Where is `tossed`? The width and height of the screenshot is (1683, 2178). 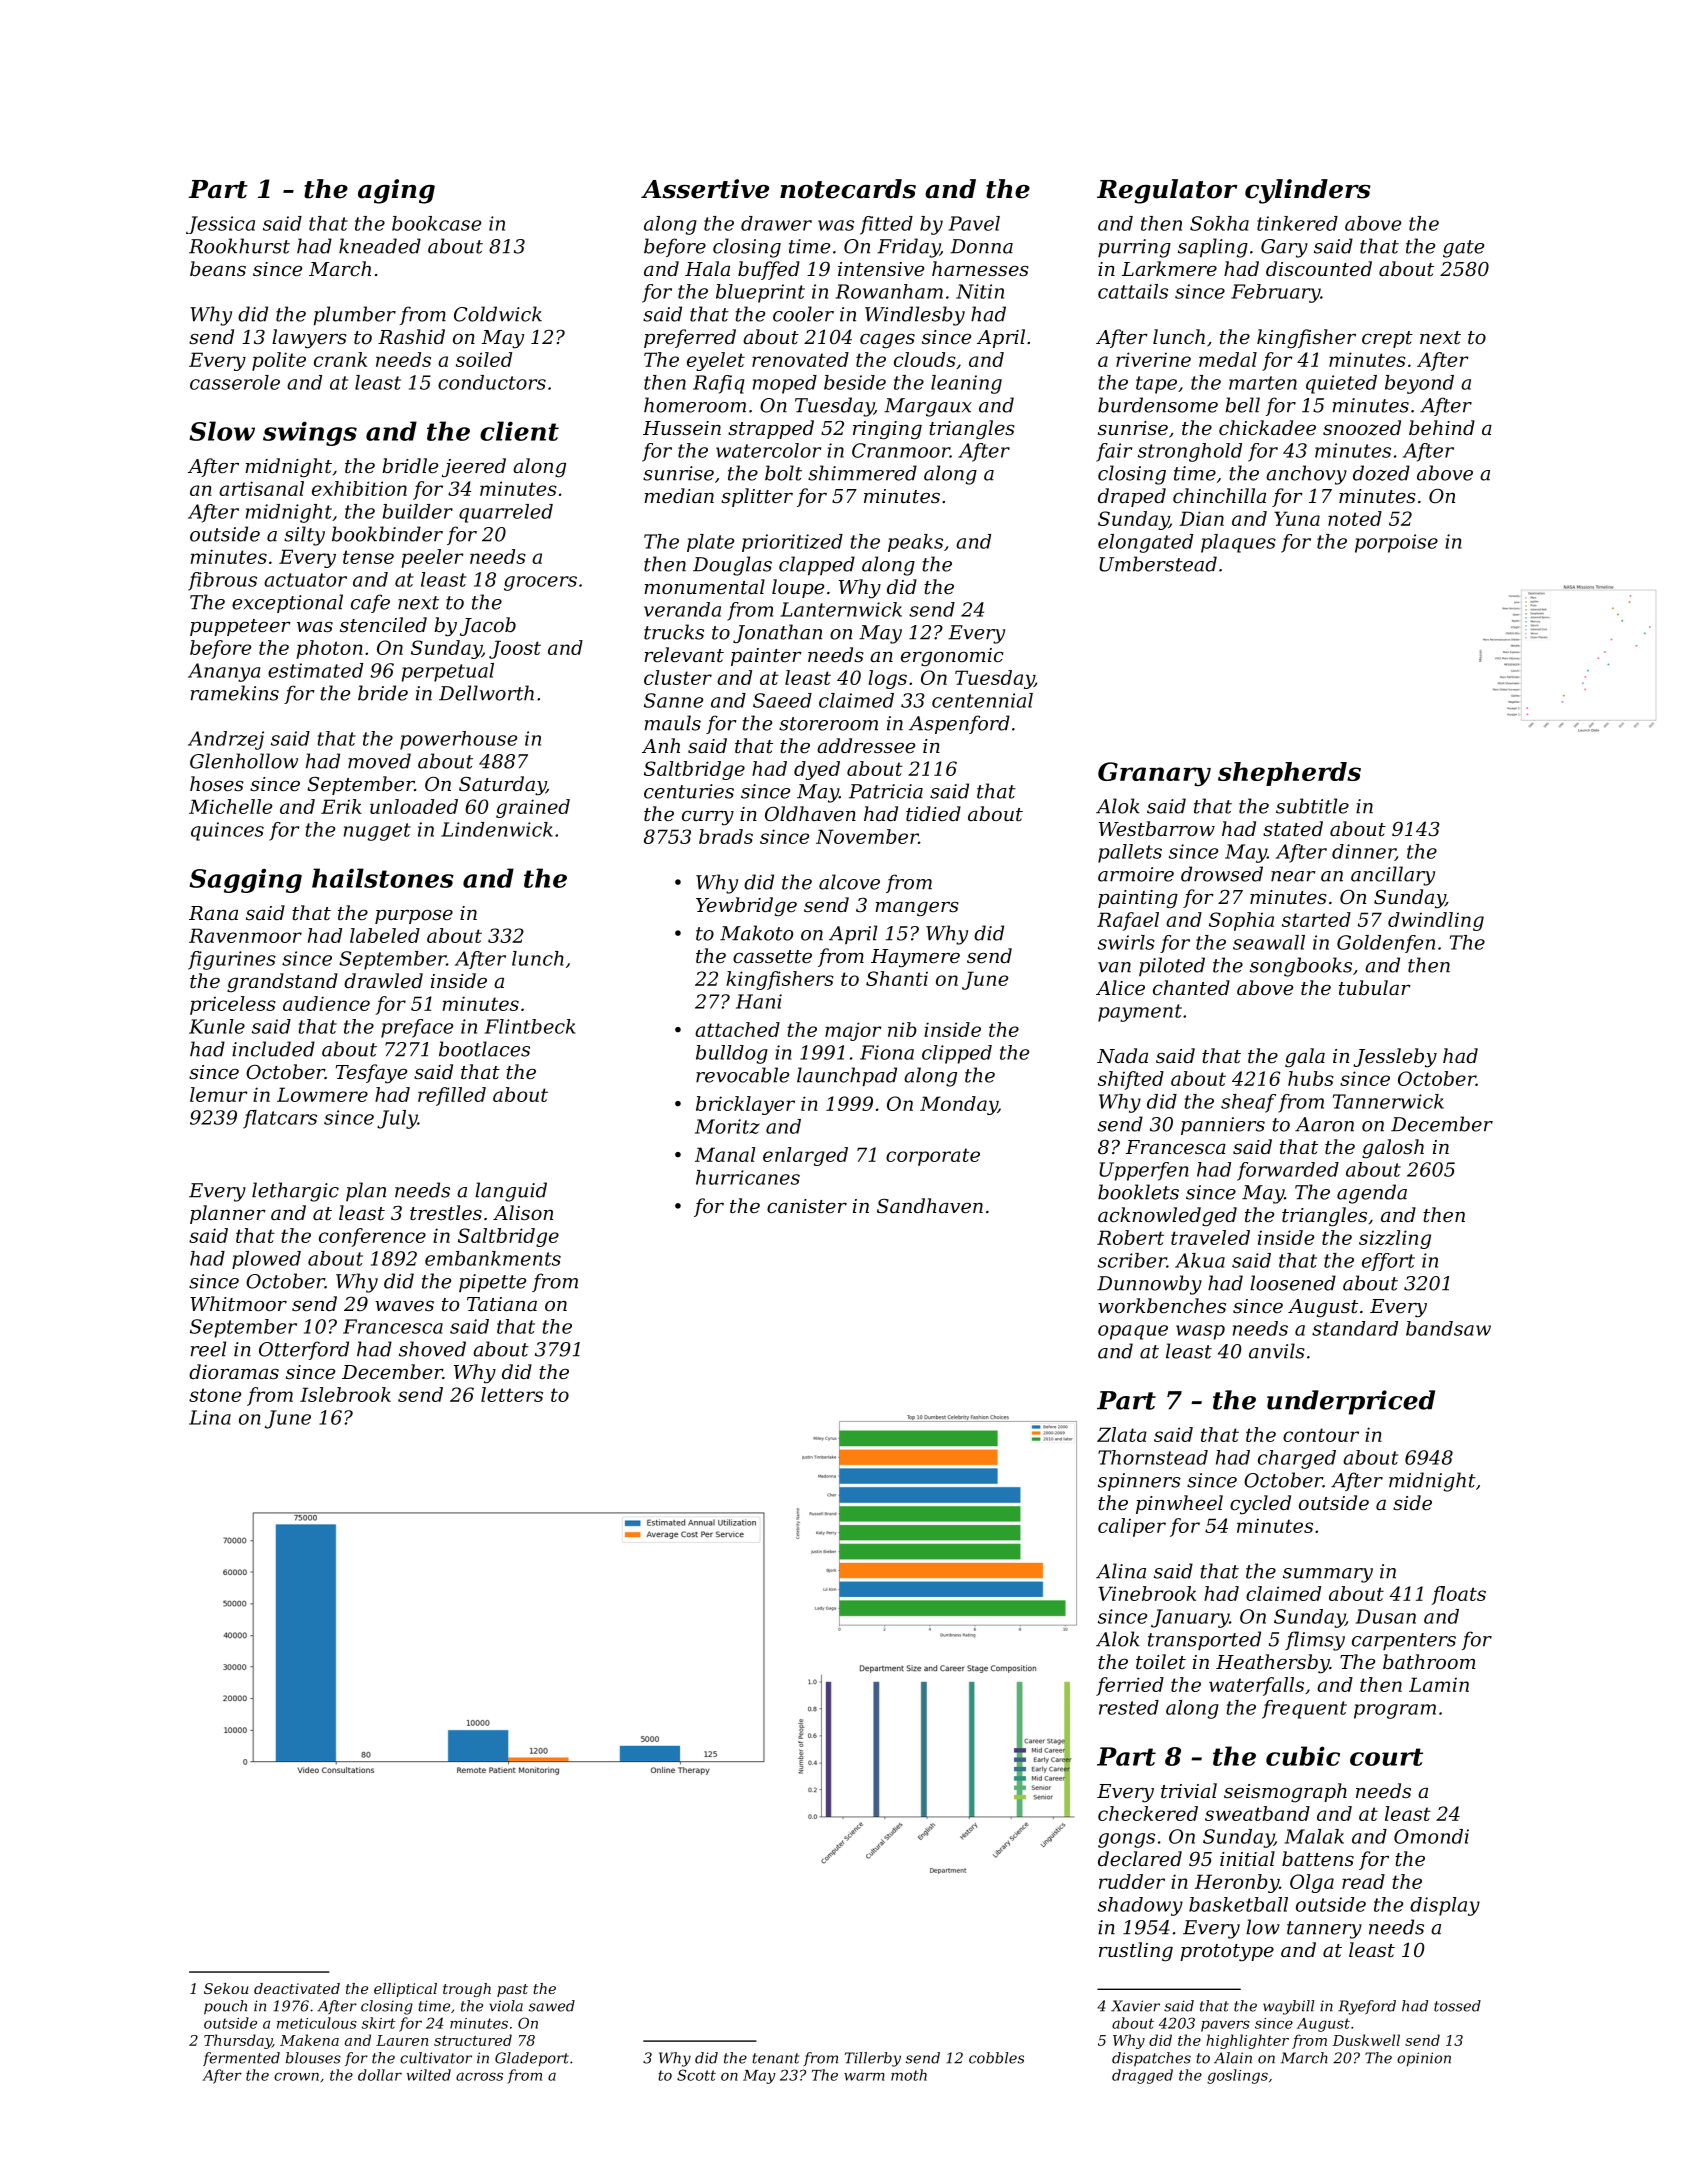
tossed is located at coordinates (1457, 2006).
